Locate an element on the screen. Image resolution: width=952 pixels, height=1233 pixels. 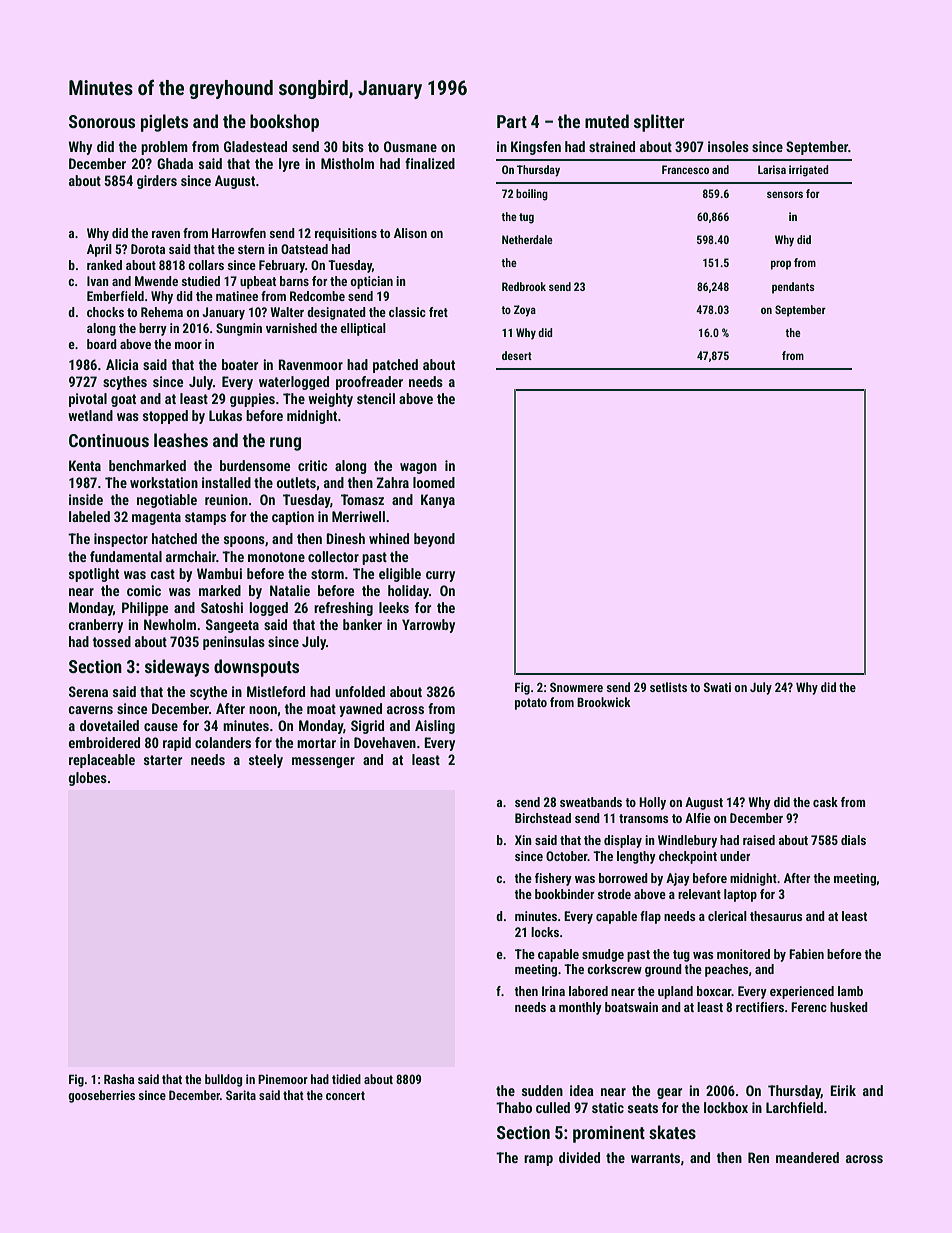
Swati is located at coordinates (717, 687).
